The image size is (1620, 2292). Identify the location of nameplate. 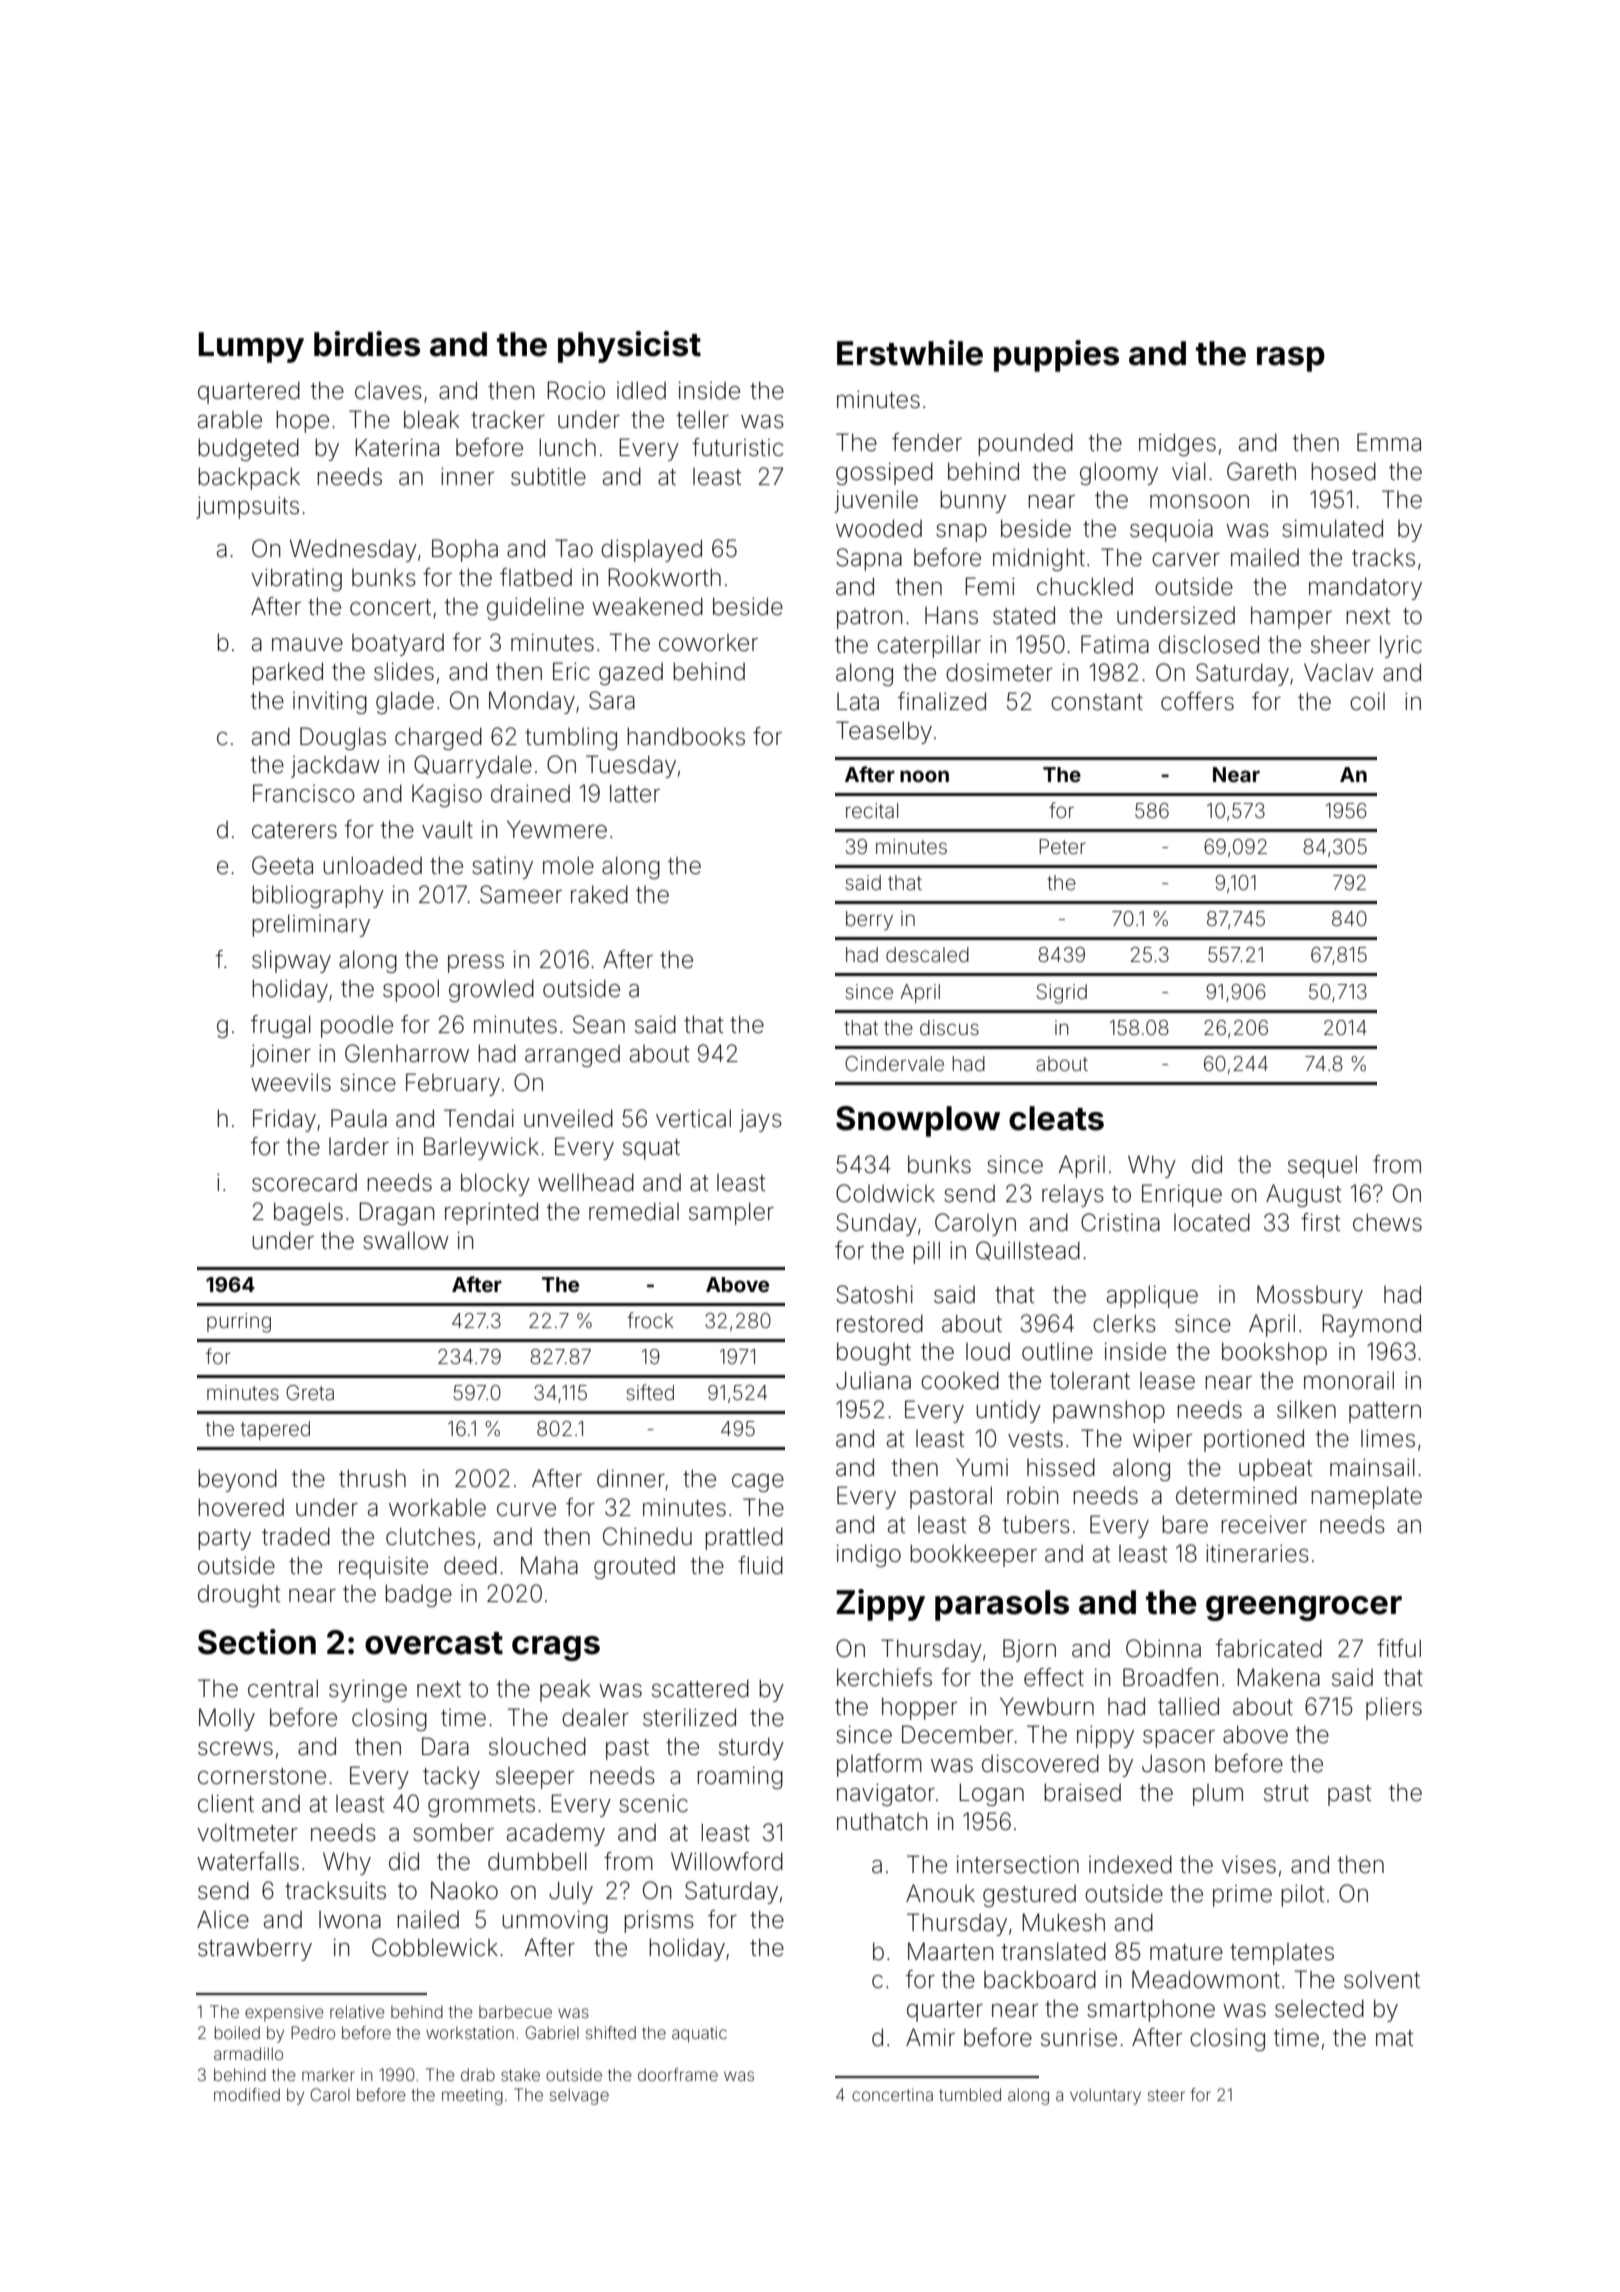
(1366, 1497).
